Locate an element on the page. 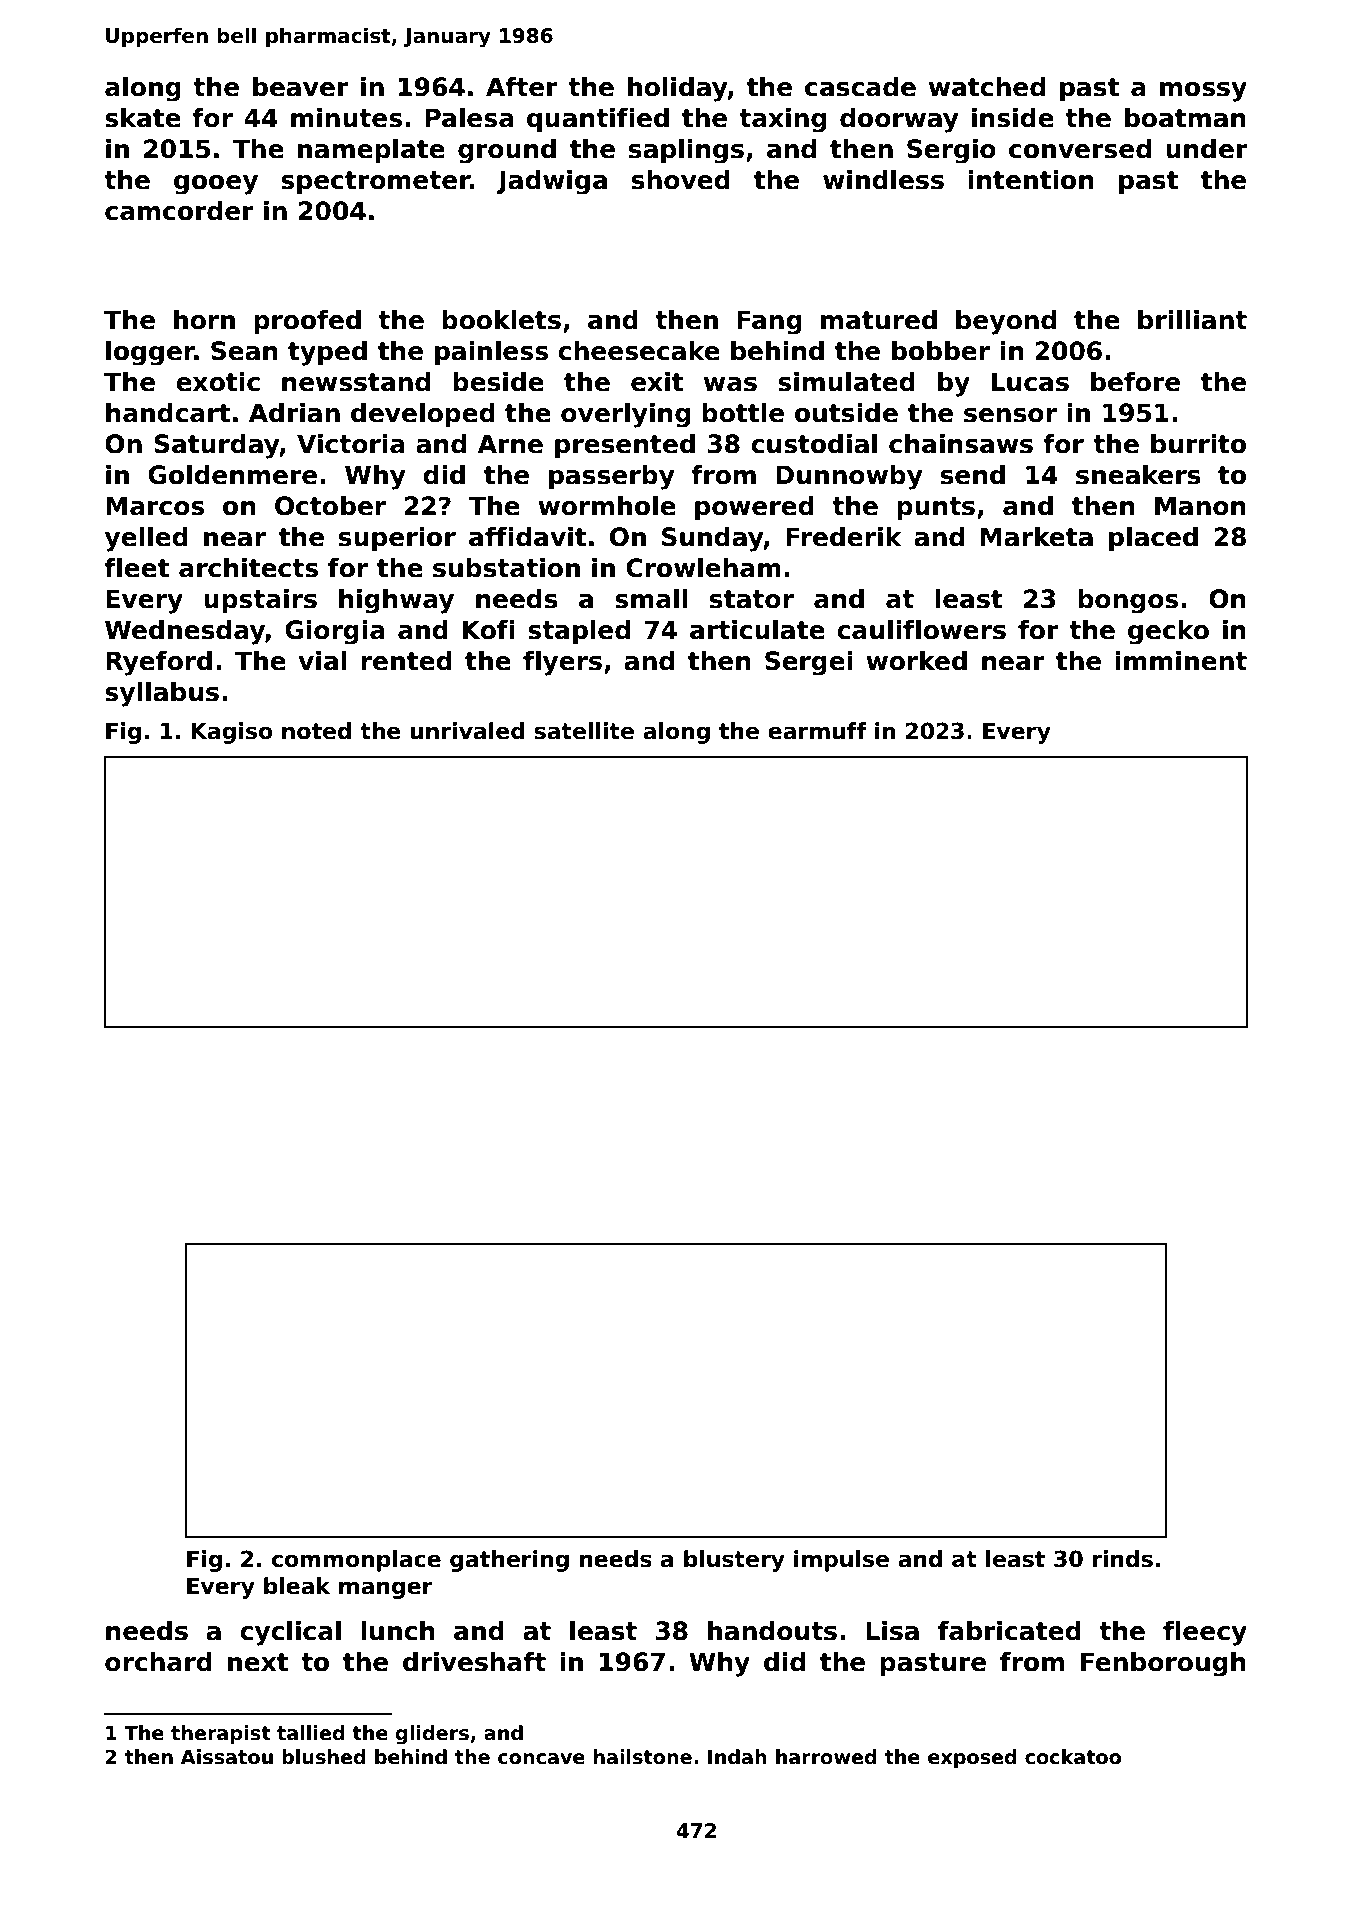 This page has width=1352, height=1913. driveshaft is located at coordinates (474, 1662).
